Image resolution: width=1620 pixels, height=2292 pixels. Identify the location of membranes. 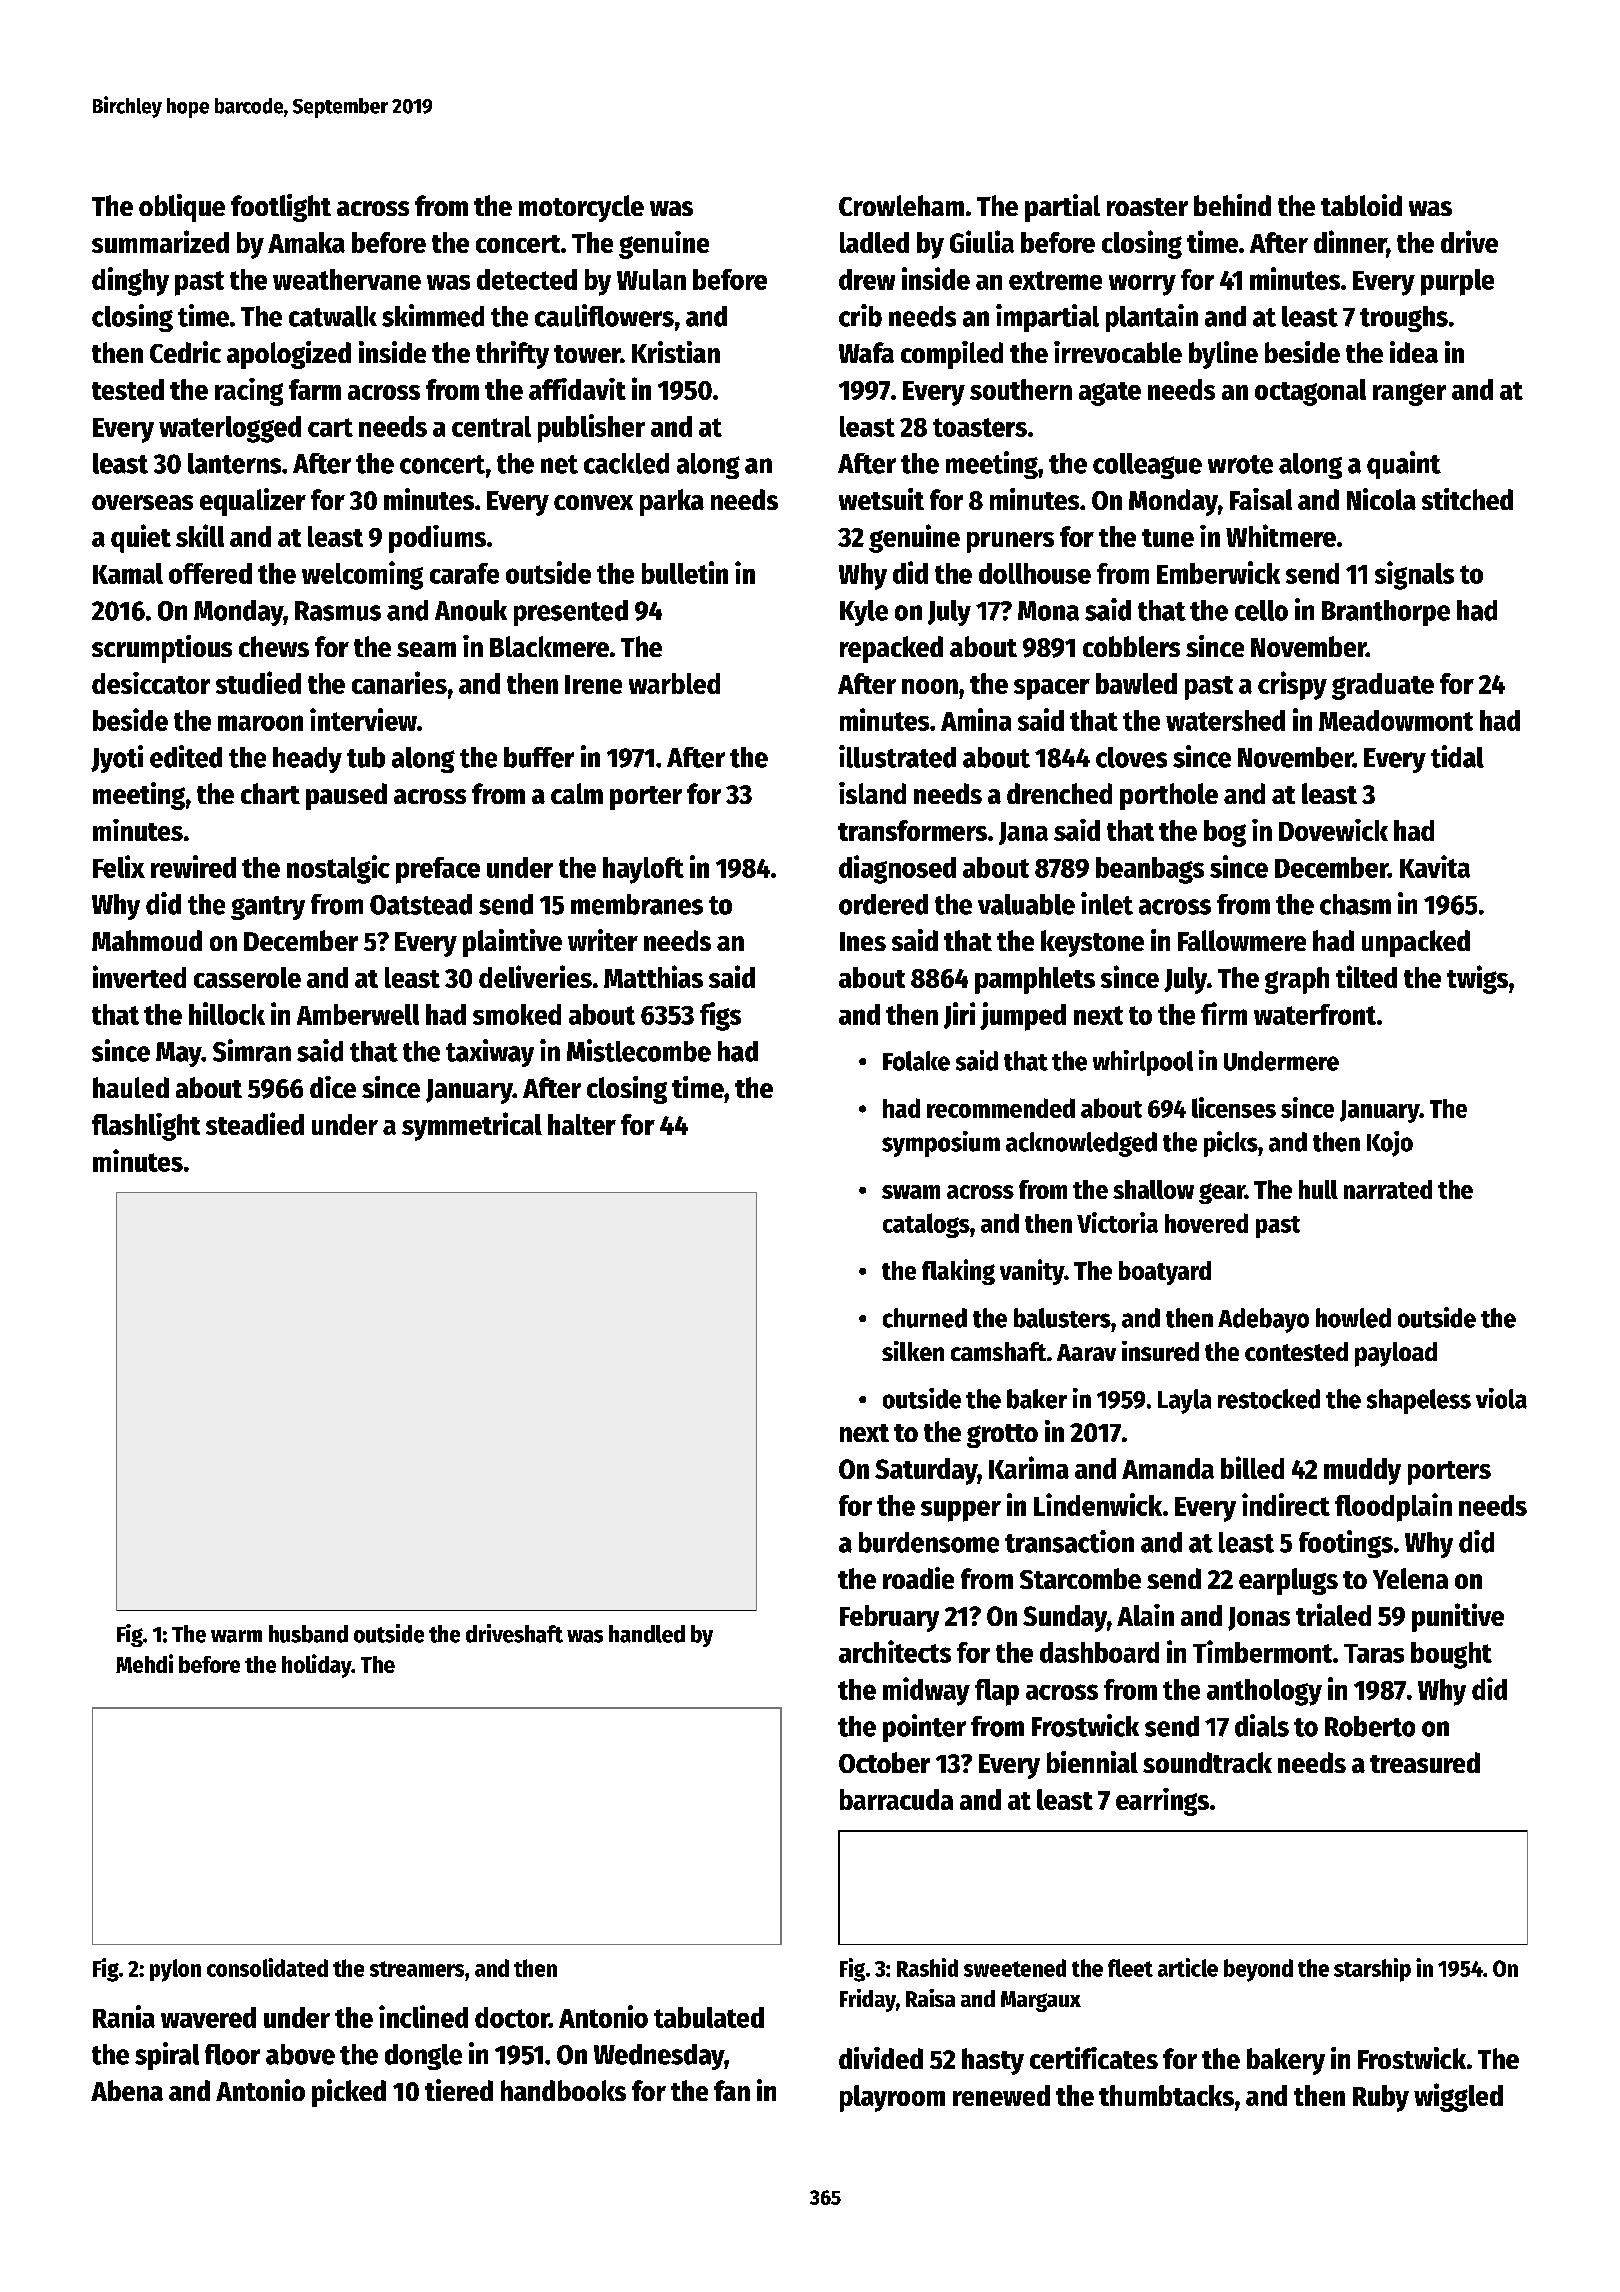
(637, 904).
